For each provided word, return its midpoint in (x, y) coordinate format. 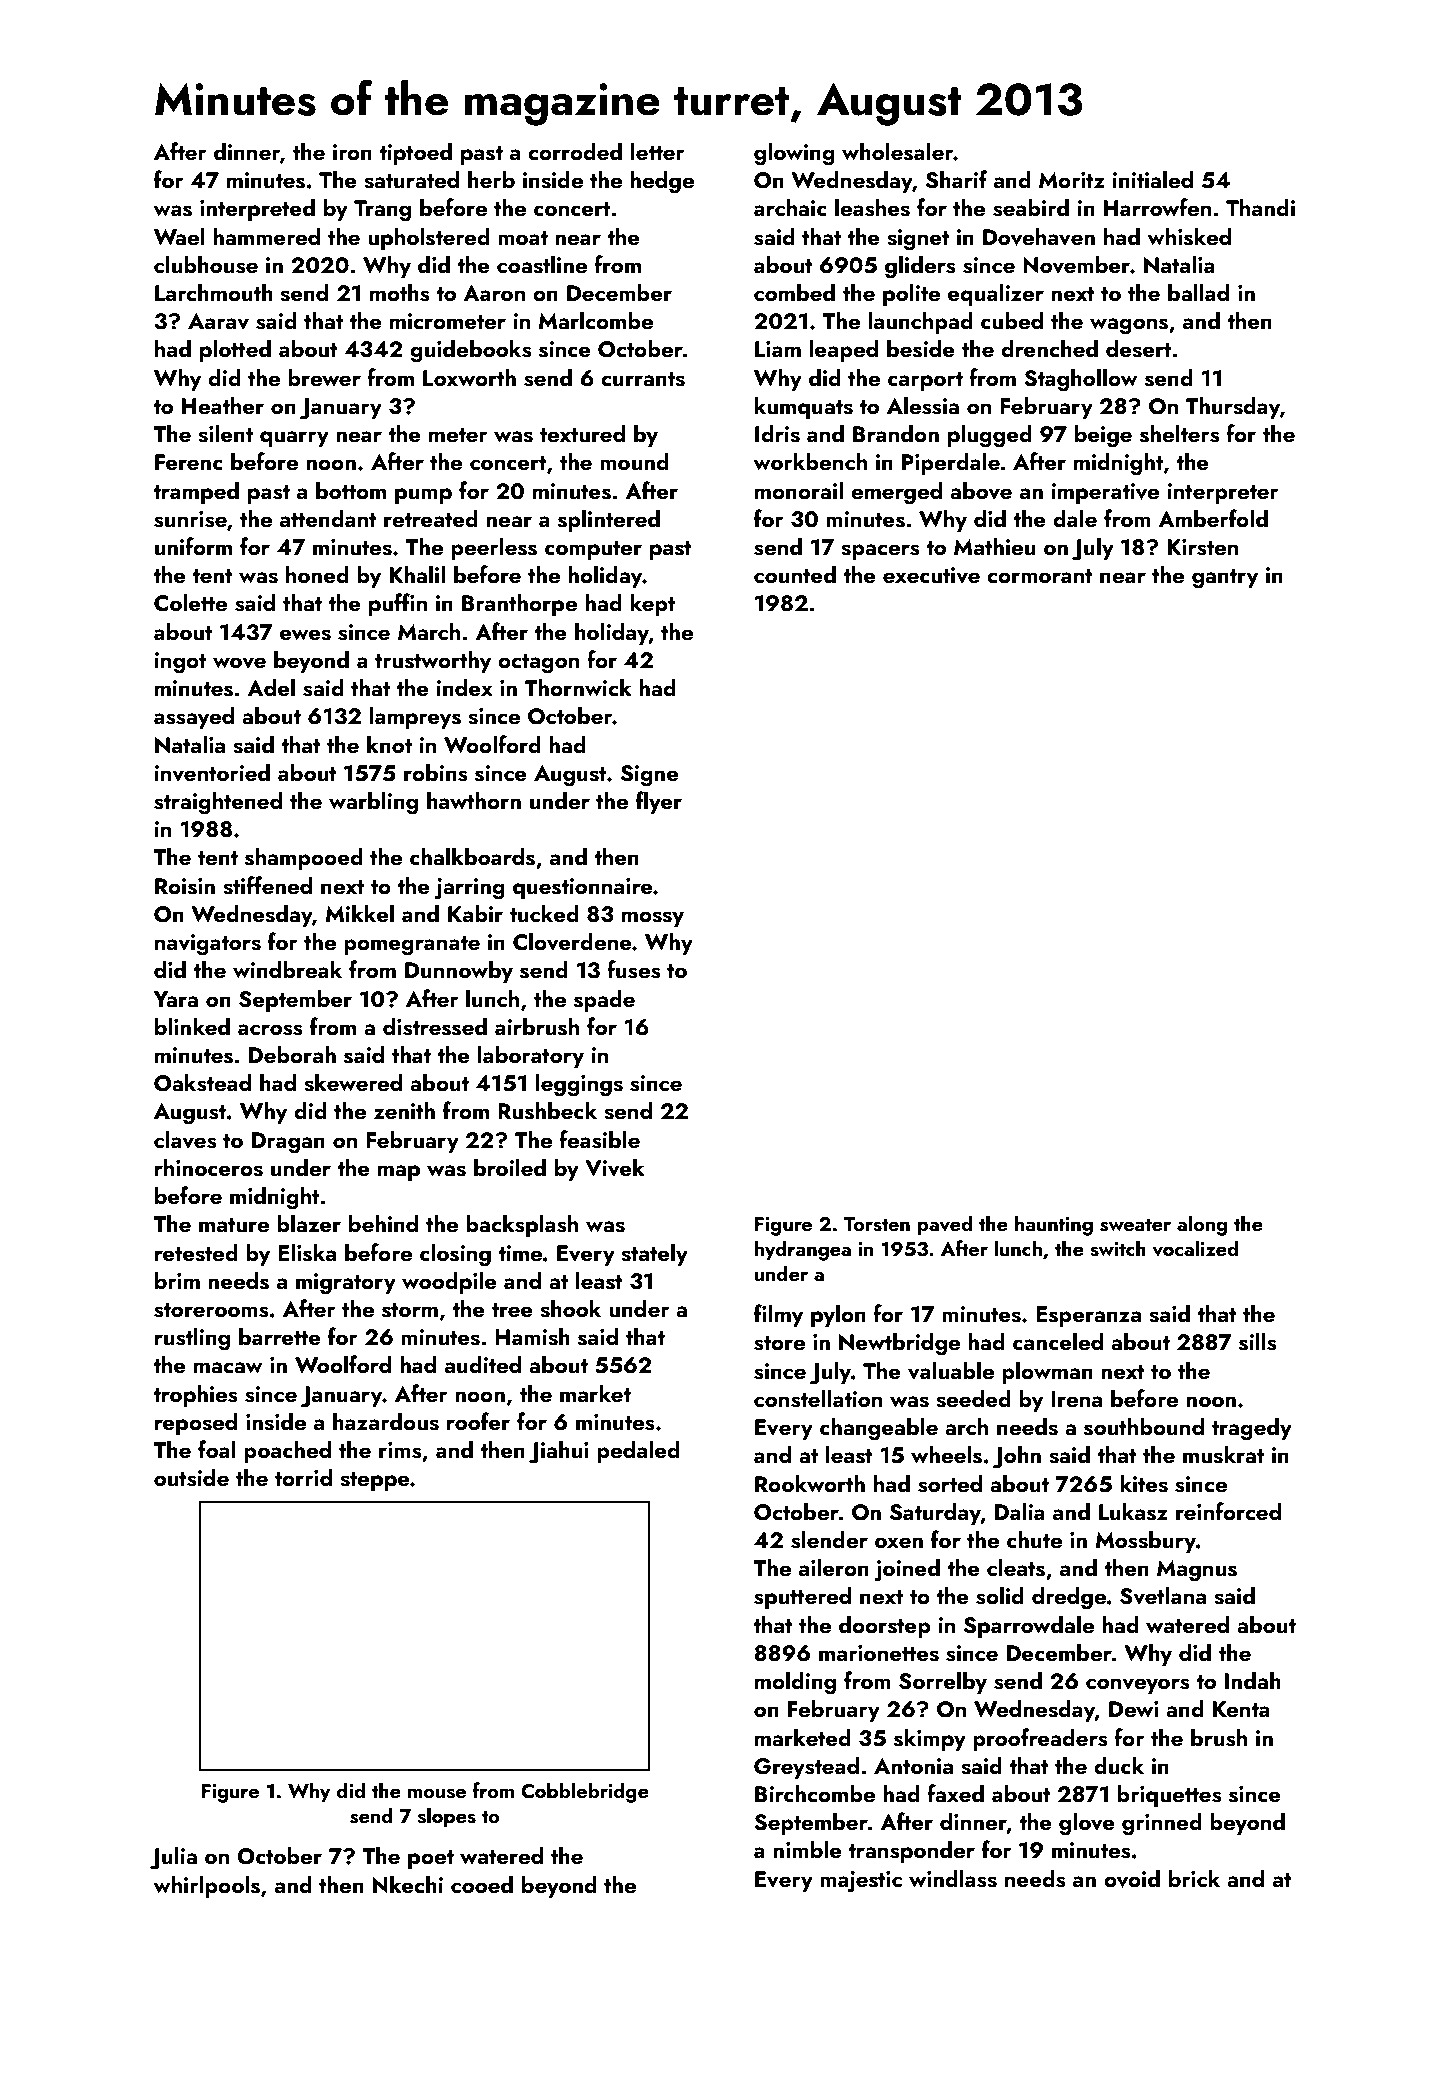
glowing (794, 154)
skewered (353, 1082)
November (1076, 264)
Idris (777, 433)
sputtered (802, 1597)
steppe (375, 1481)
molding (795, 1683)
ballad (1198, 292)
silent (225, 433)
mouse (437, 1793)
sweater (1135, 1225)
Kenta (1241, 1709)
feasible (599, 1139)
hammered (266, 236)
